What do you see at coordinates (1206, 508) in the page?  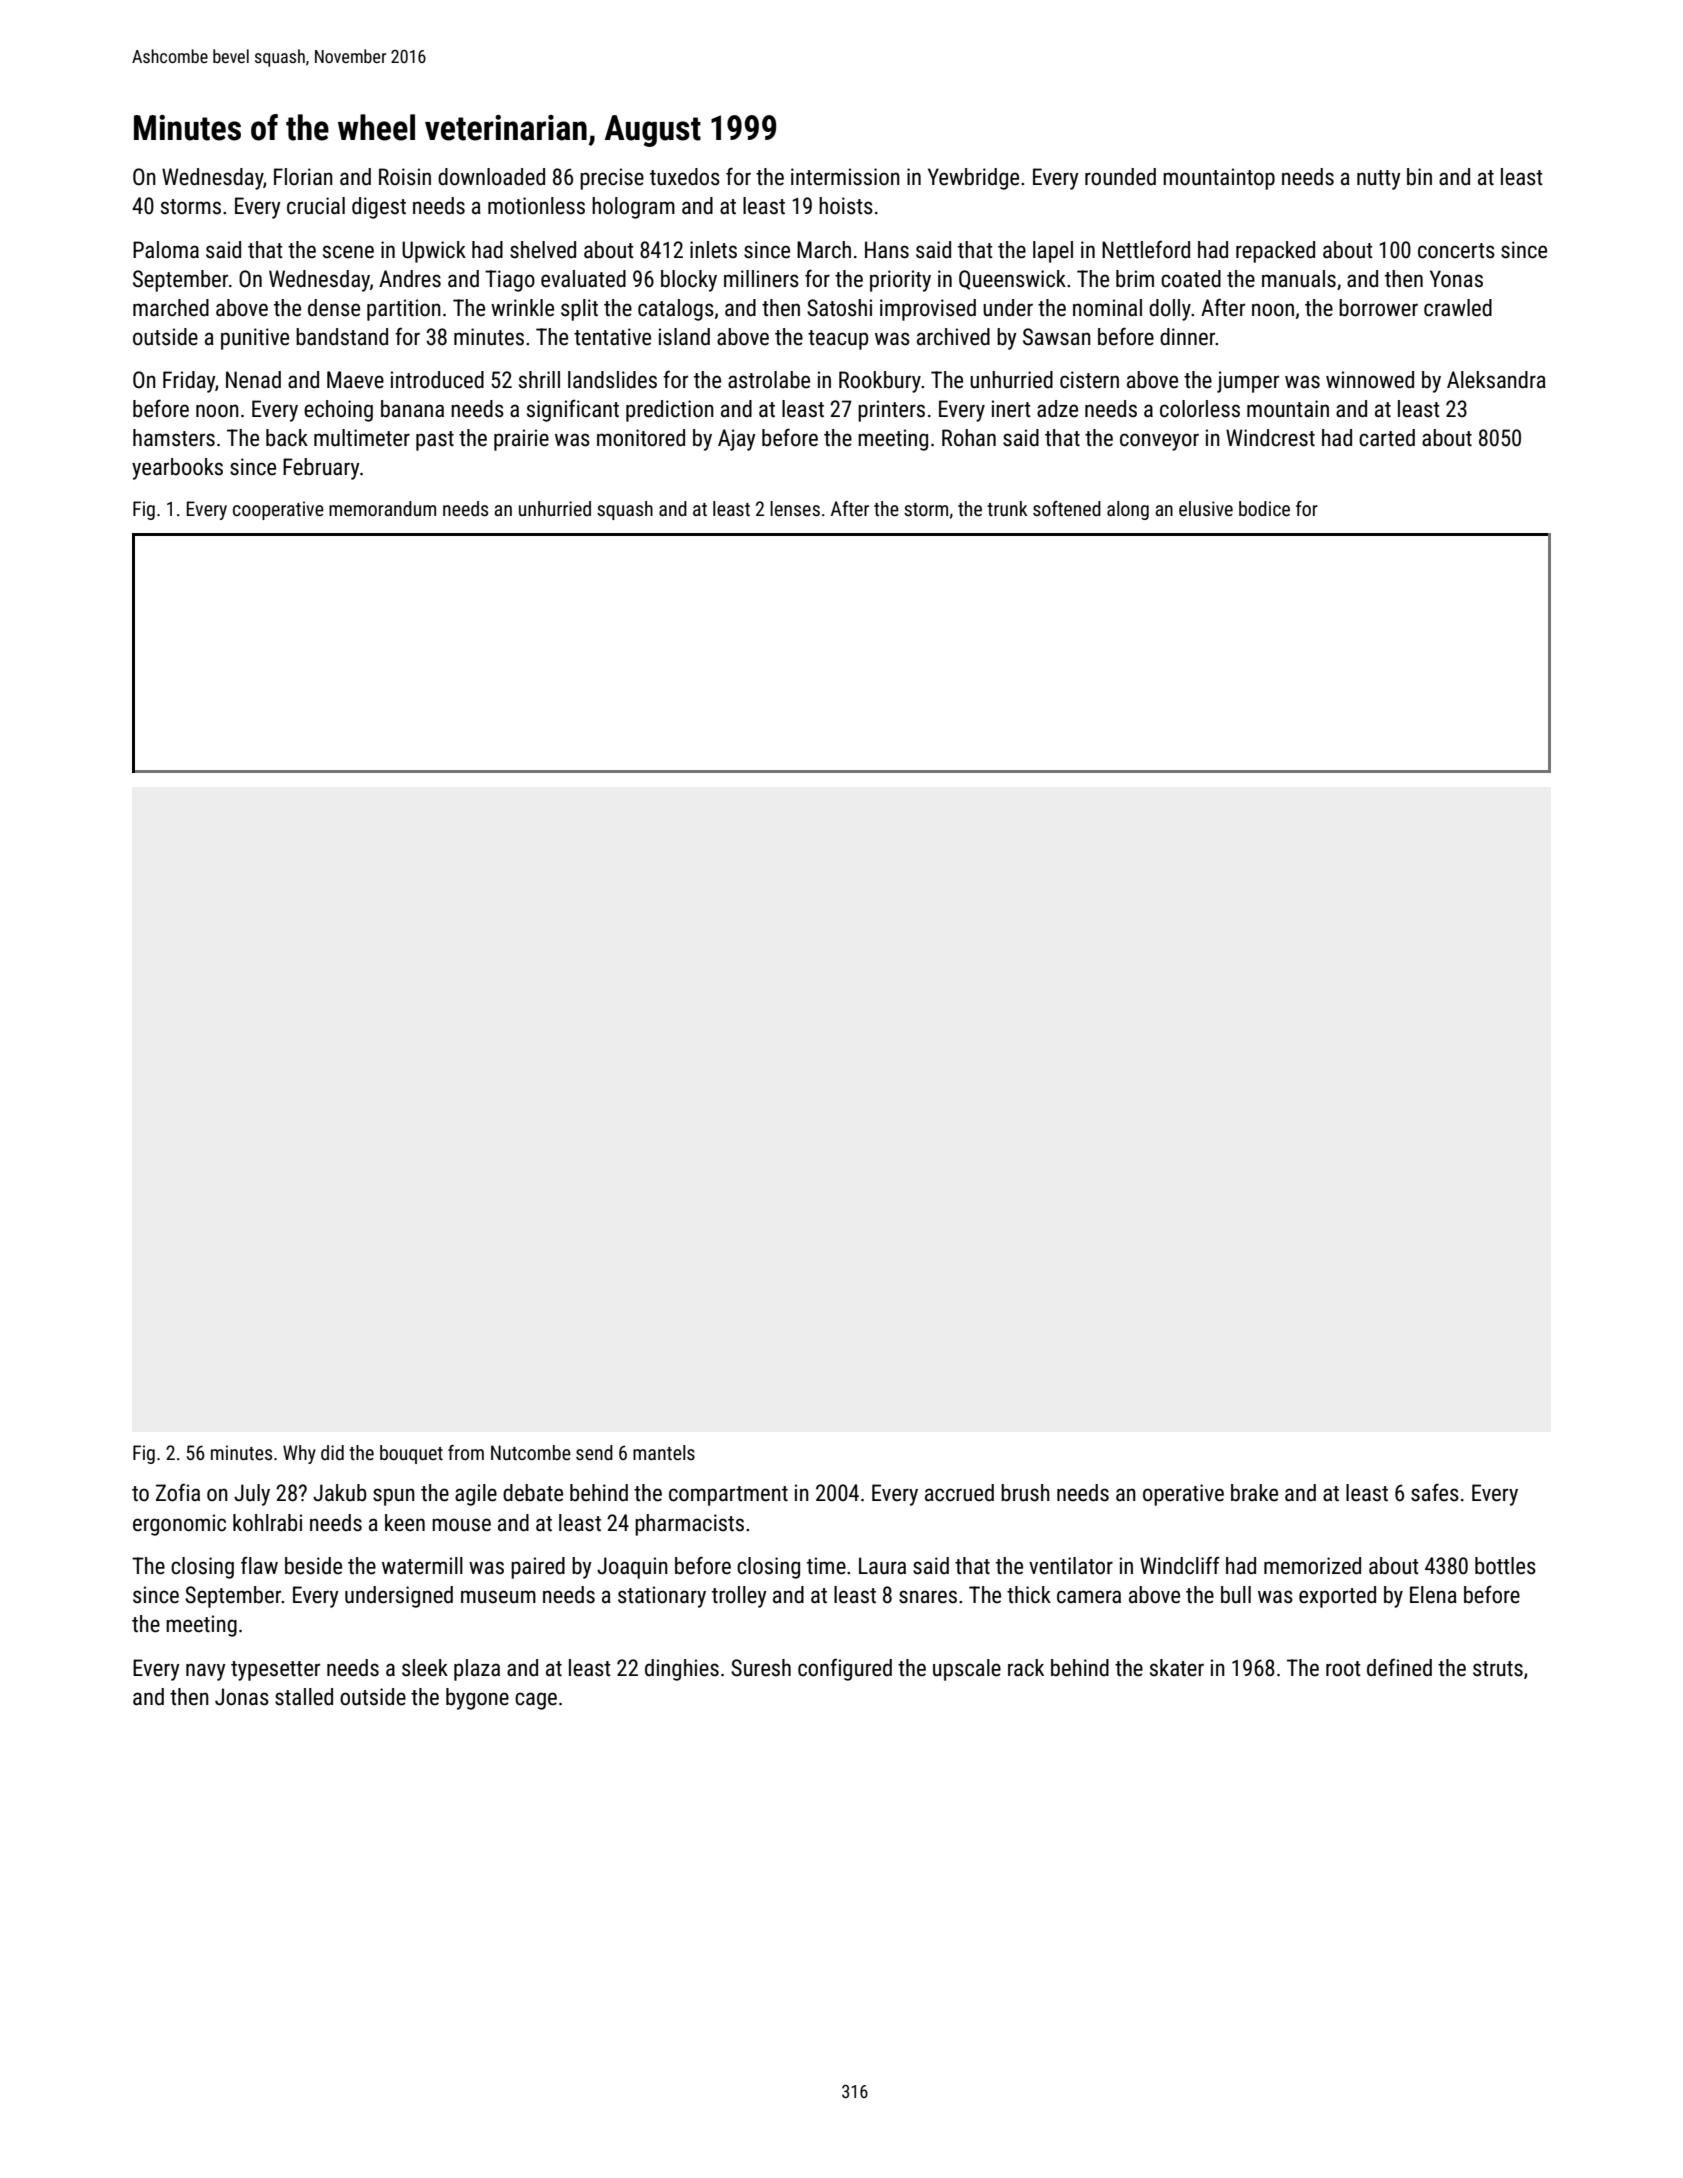 I see `elusive` at bounding box center [1206, 508].
